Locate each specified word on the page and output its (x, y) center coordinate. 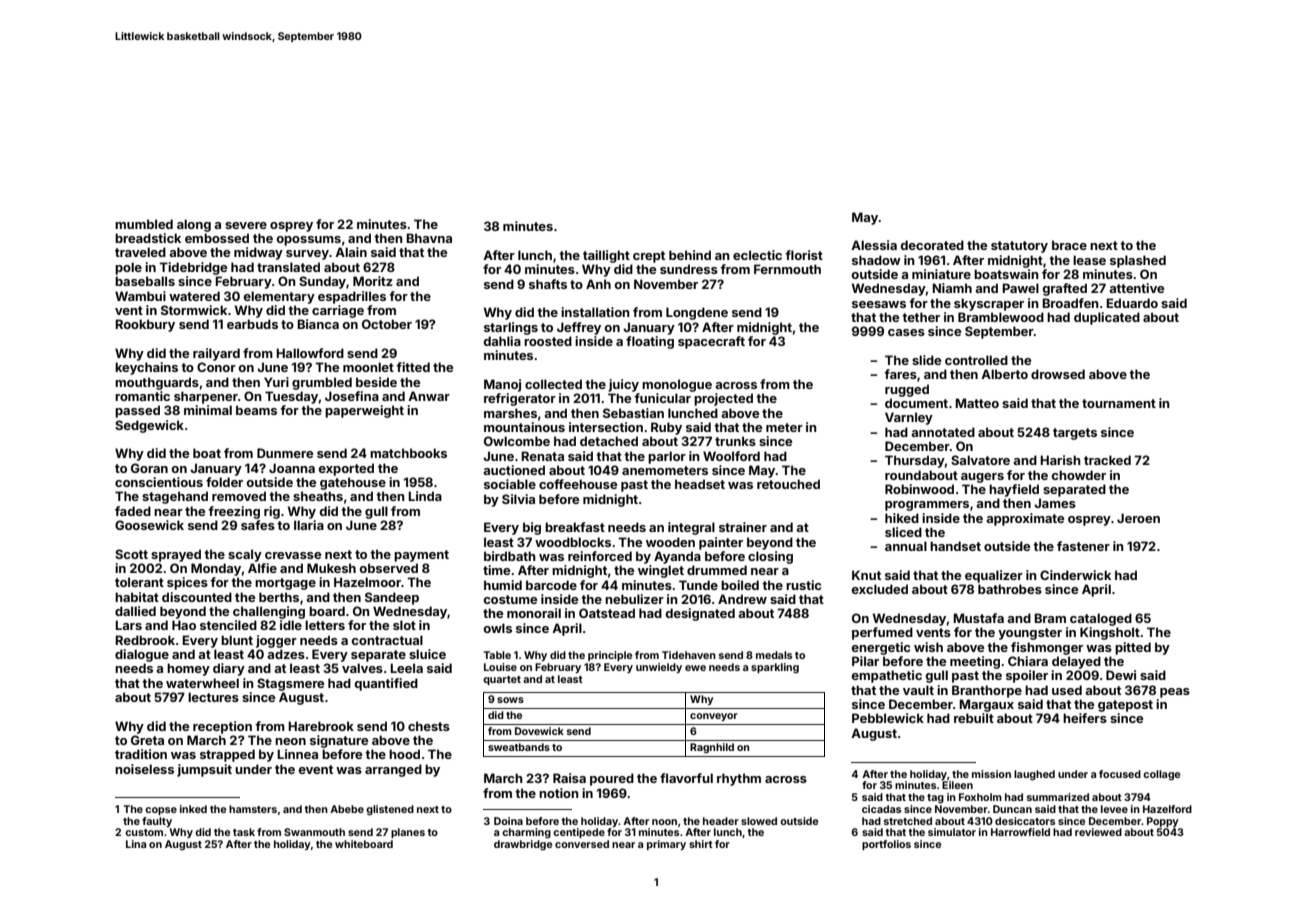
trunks (735, 441)
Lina (136, 844)
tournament (1119, 403)
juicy (623, 385)
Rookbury (145, 325)
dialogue (142, 655)
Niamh (952, 288)
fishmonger (1047, 648)
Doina (508, 821)
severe (246, 225)
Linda (425, 496)
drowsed (1058, 374)
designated (700, 614)
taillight (606, 256)
